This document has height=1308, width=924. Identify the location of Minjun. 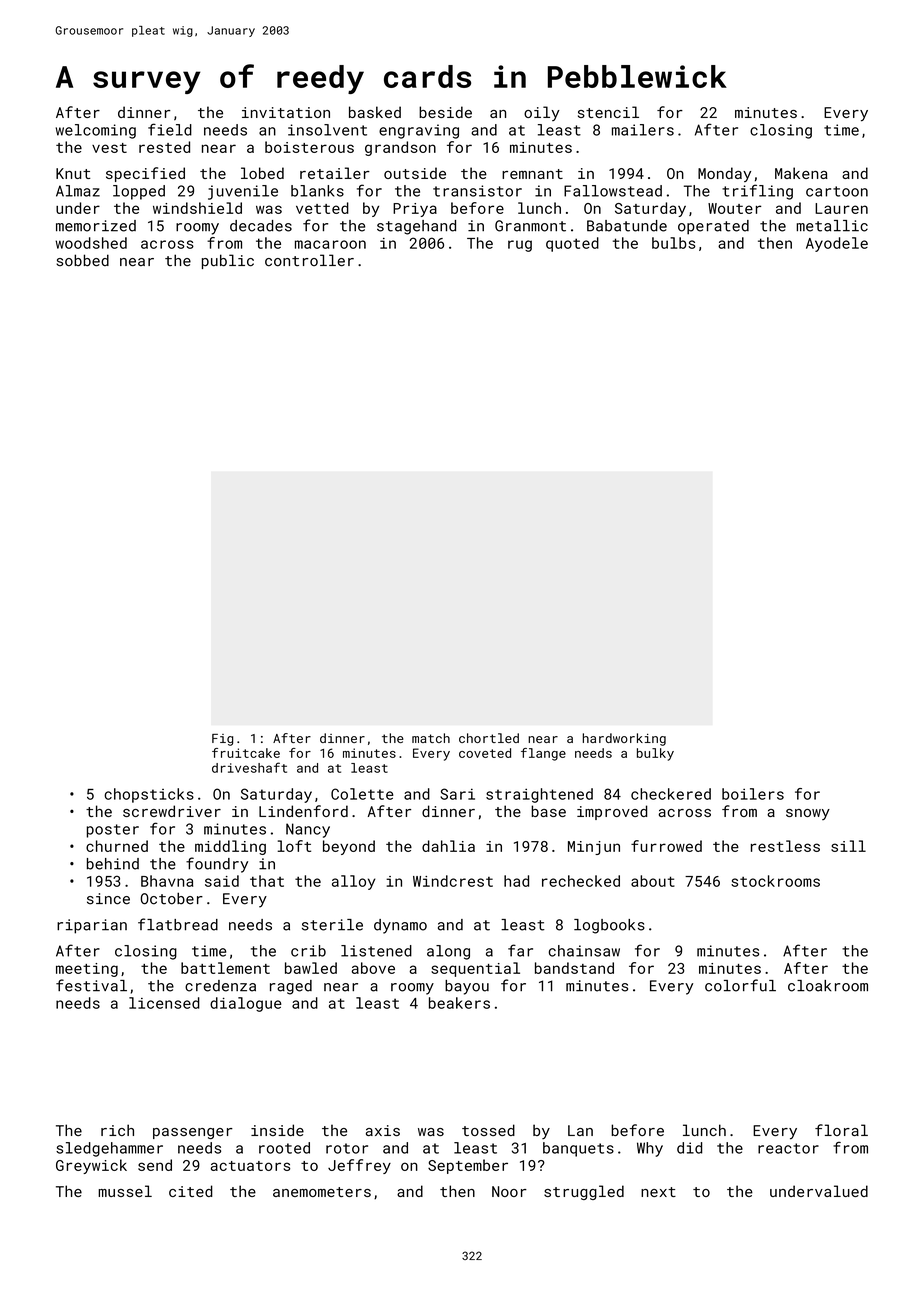
(594, 848).
